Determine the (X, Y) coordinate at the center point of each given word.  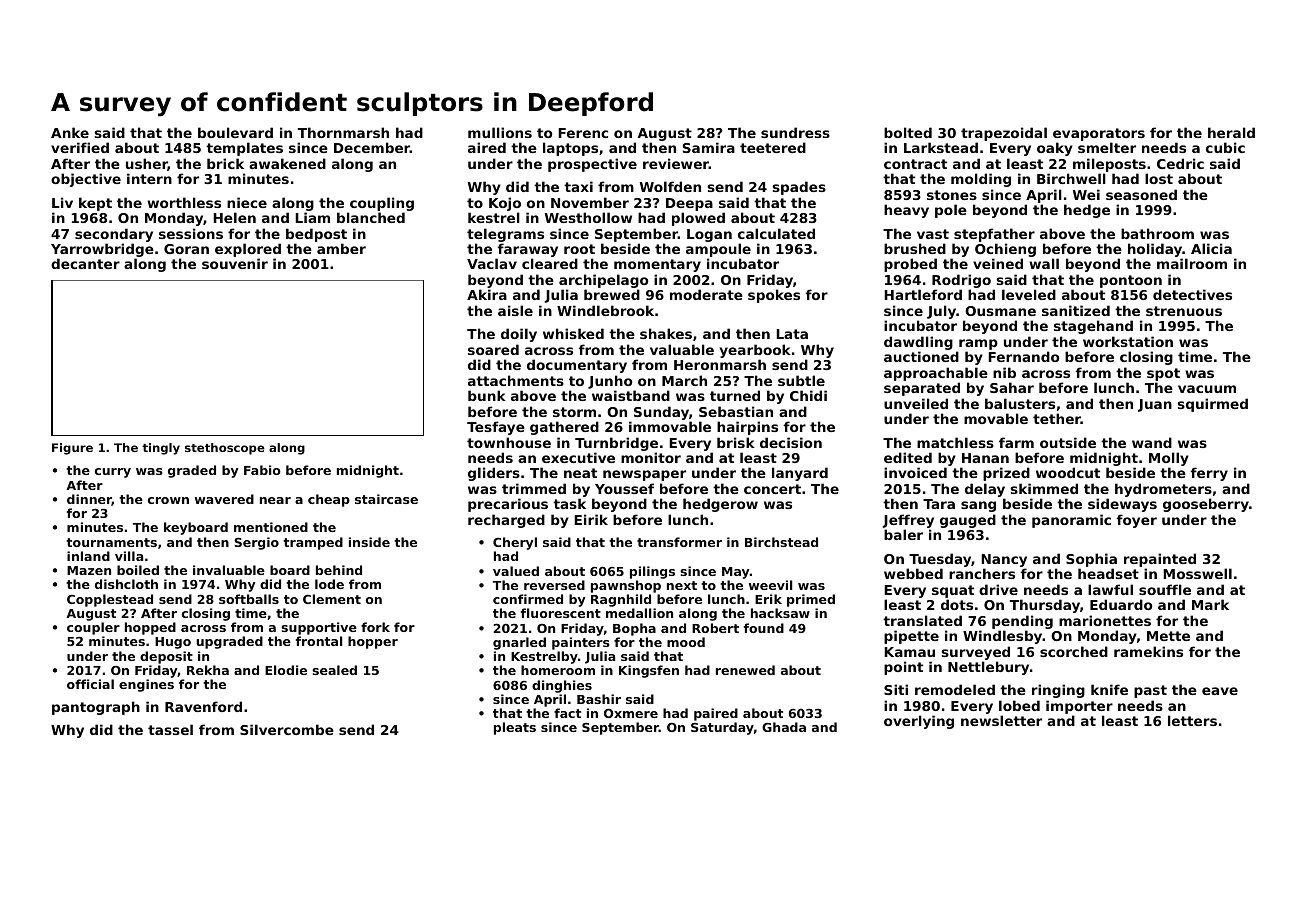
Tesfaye (496, 428)
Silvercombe (287, 729)
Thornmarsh (343, 132)
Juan (1155, 405)
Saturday (722, 728)
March (684, 380)
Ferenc (583, 133)
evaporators (1099, 134)
